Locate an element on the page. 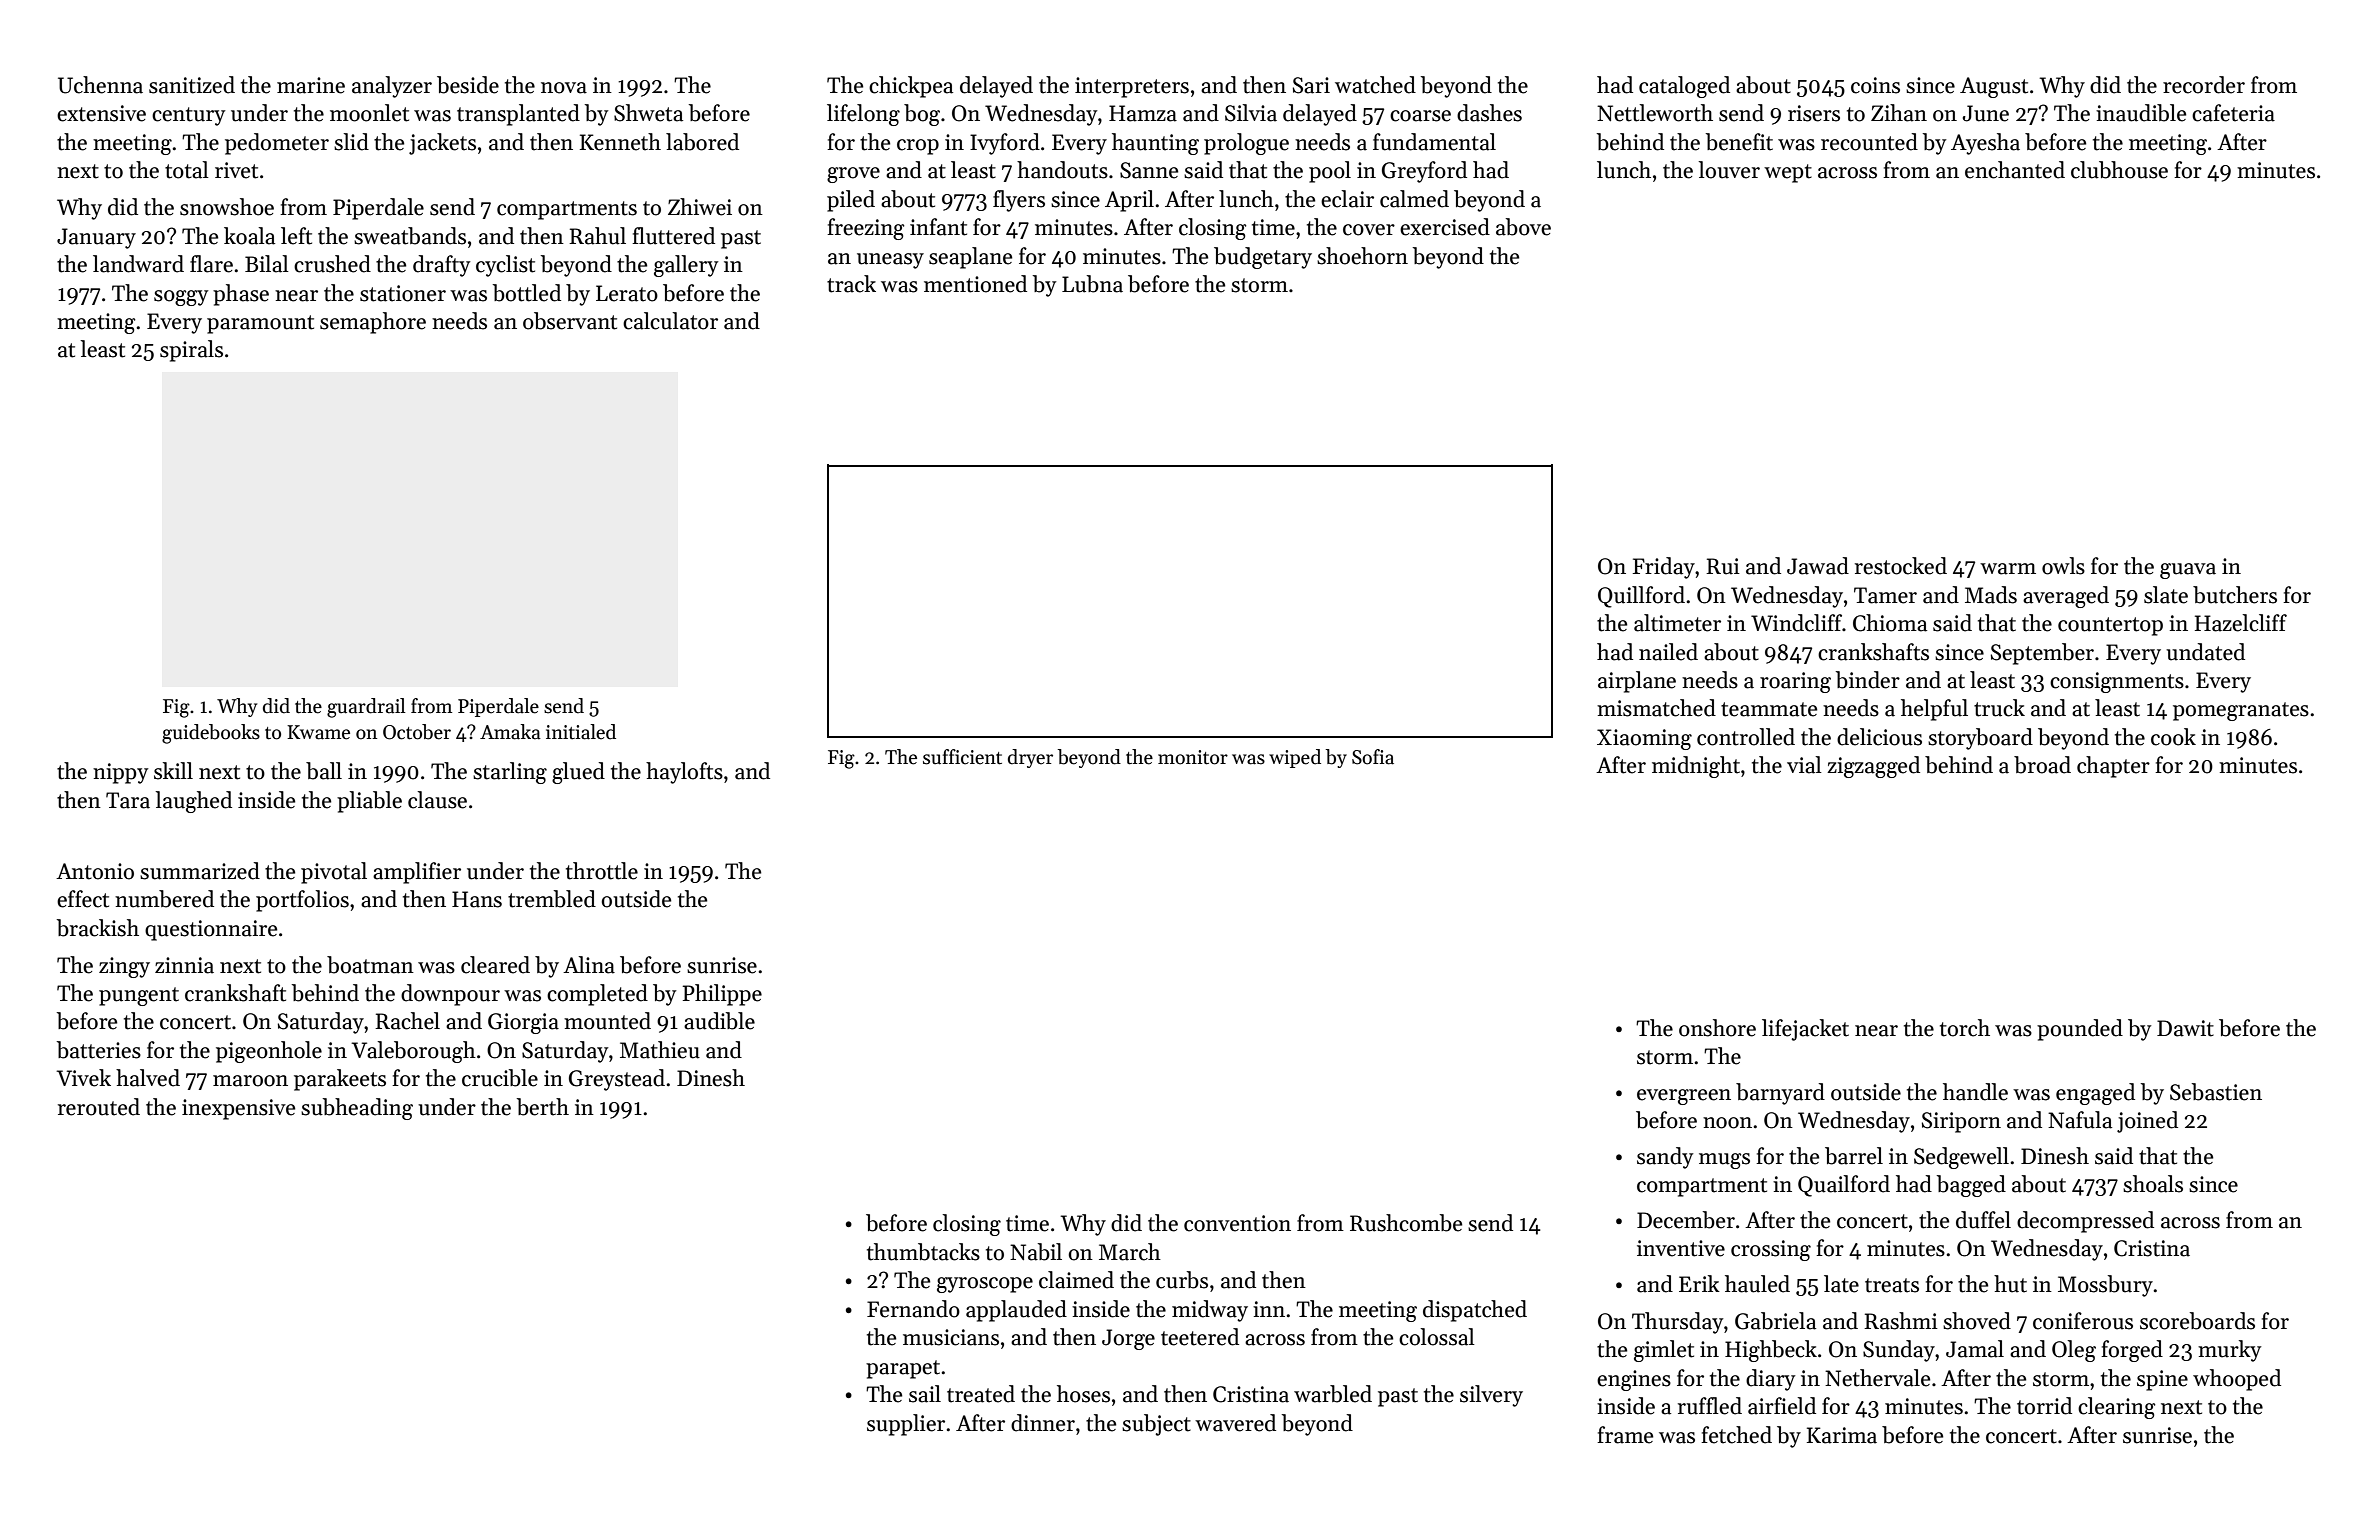 The width and height of the document is (2380, 1540). dryer is located at coordinates (1030, 758).
